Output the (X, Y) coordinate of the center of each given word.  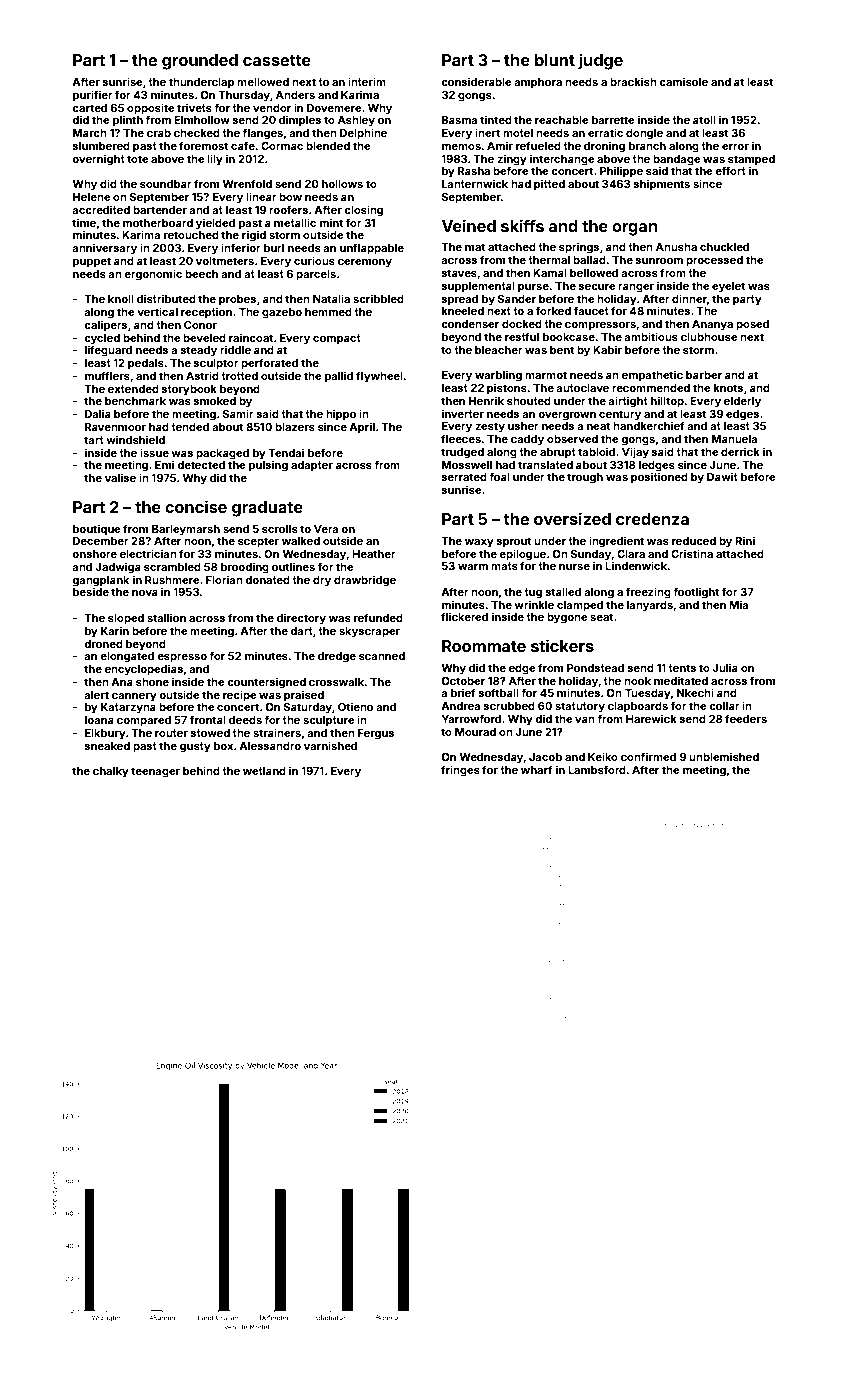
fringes (460, 771)
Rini (745, 540)
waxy (479, 543)
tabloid (596, 451)
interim (367, 81)
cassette (277, 60)
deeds (245, 720)
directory (301, 619)
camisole (683, 81)
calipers (105, 326)
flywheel (379, 377)
